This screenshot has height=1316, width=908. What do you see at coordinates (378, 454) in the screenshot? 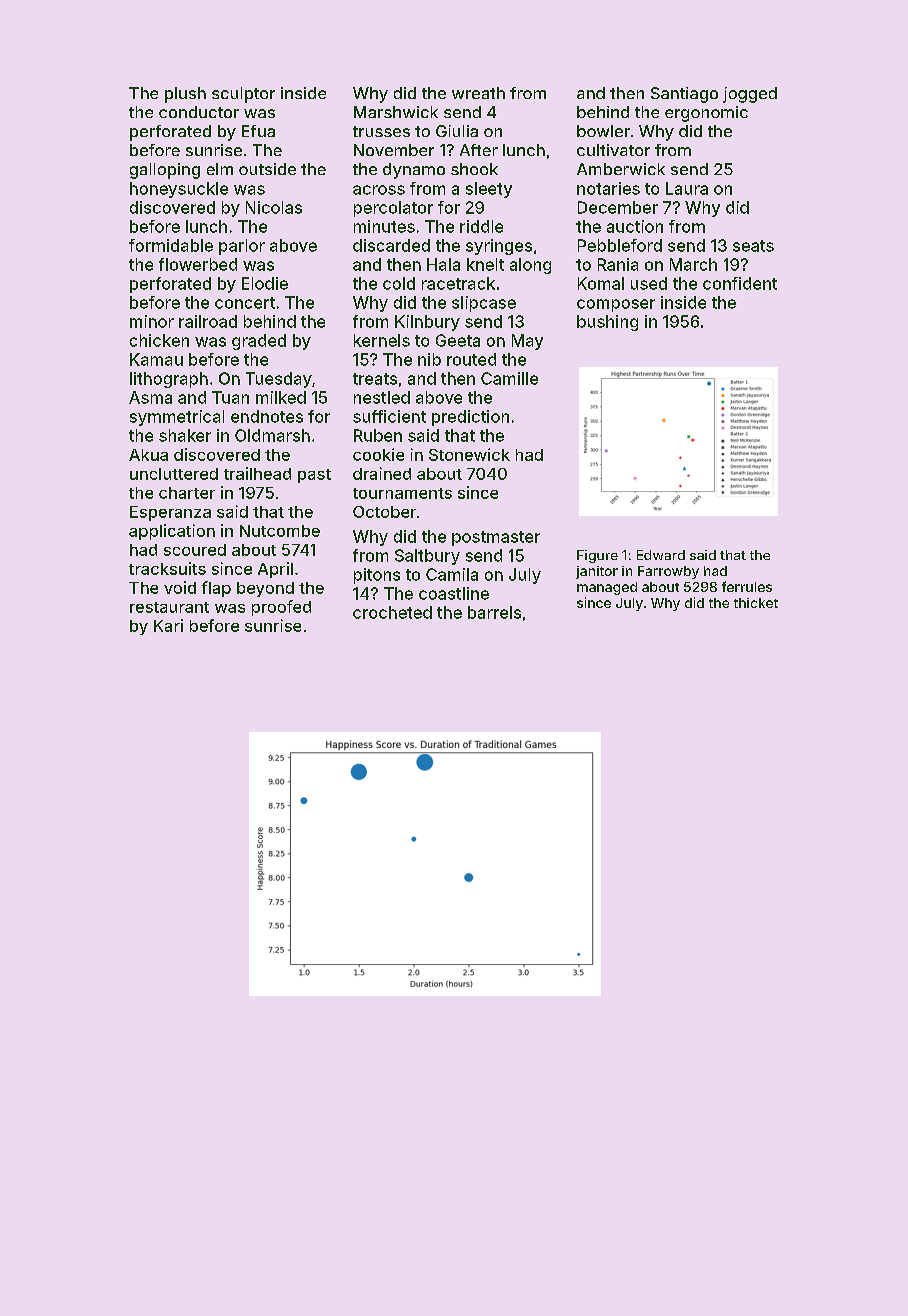
I see `cookie` at bounding box center [378, 454].
